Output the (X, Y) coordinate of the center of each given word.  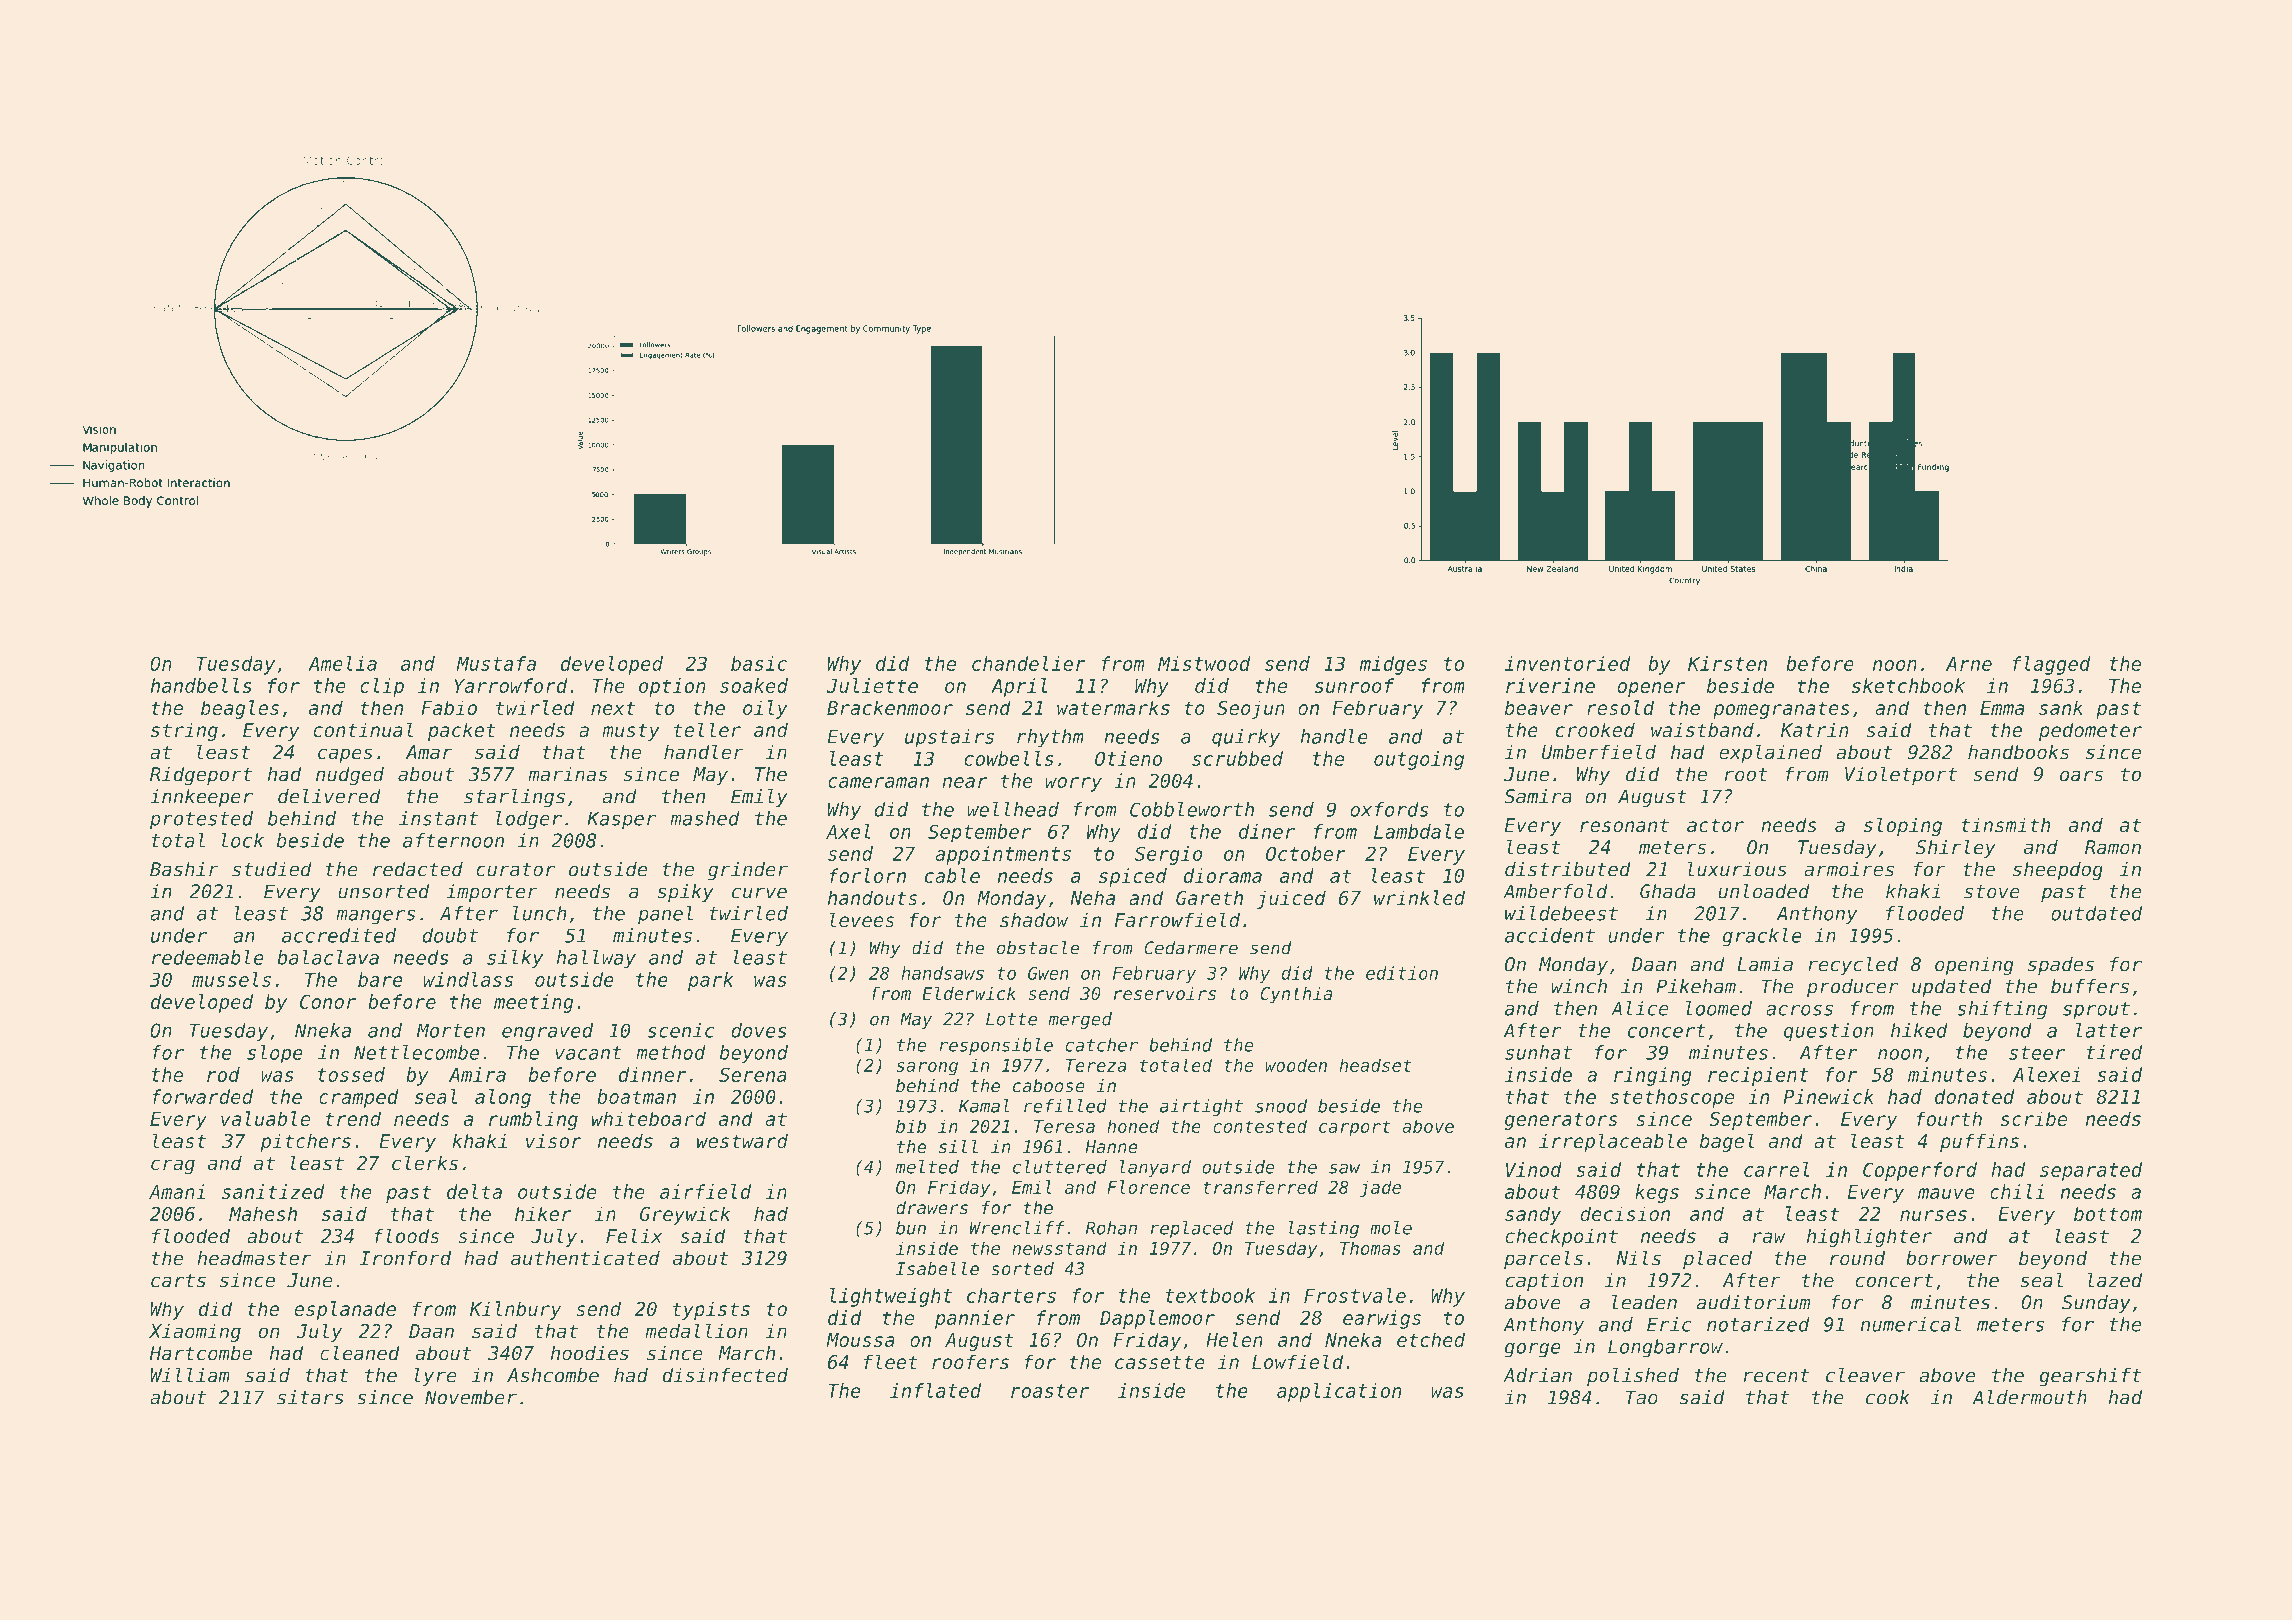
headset (1375, 1065)
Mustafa (496, 663)
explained (1770, 753)
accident (1550, 935)
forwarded (202, 1096)
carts (178, 1280)
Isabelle (937, 1268)
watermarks (1113, 707)
